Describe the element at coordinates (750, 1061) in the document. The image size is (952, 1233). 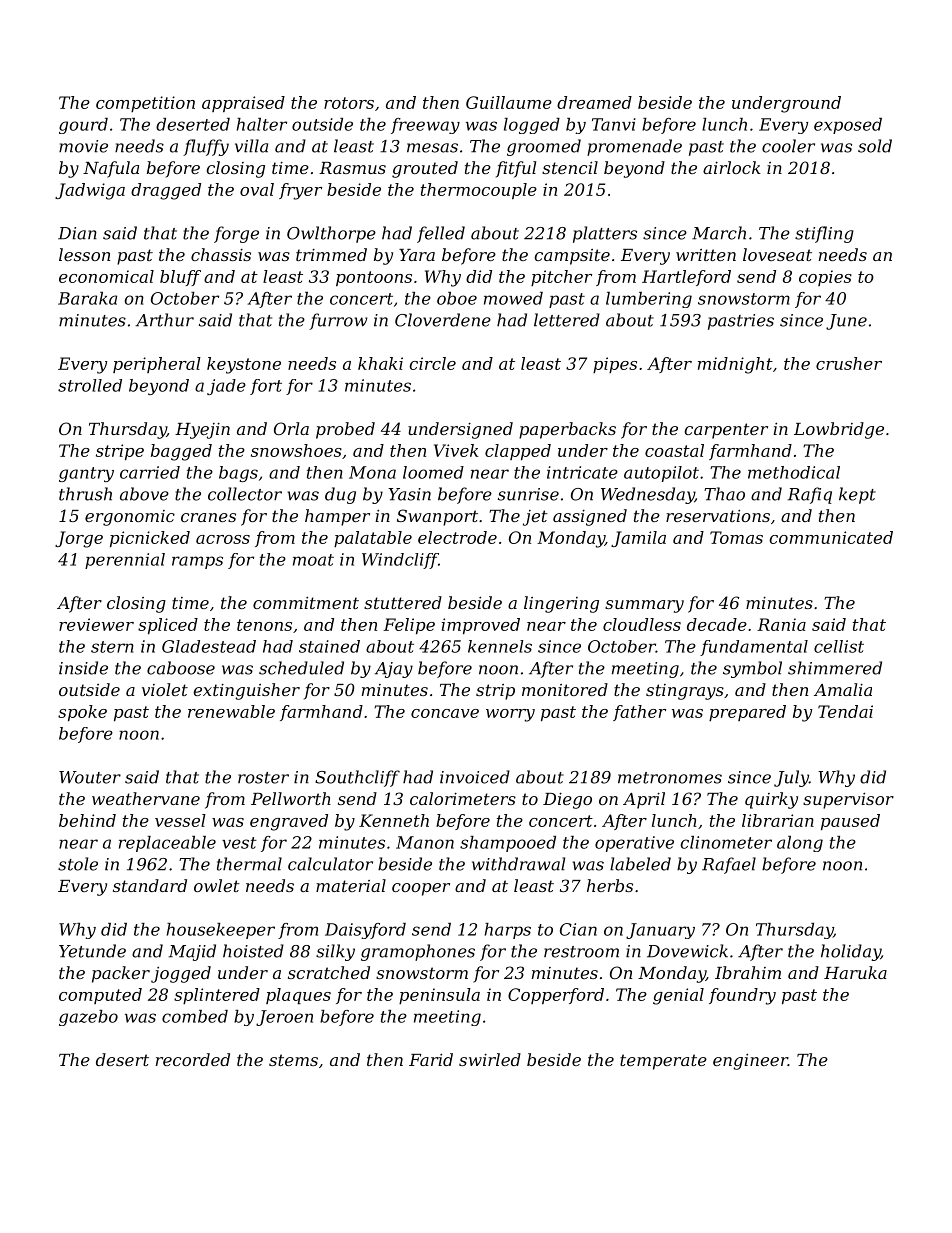
I see `engineer` at that location.
